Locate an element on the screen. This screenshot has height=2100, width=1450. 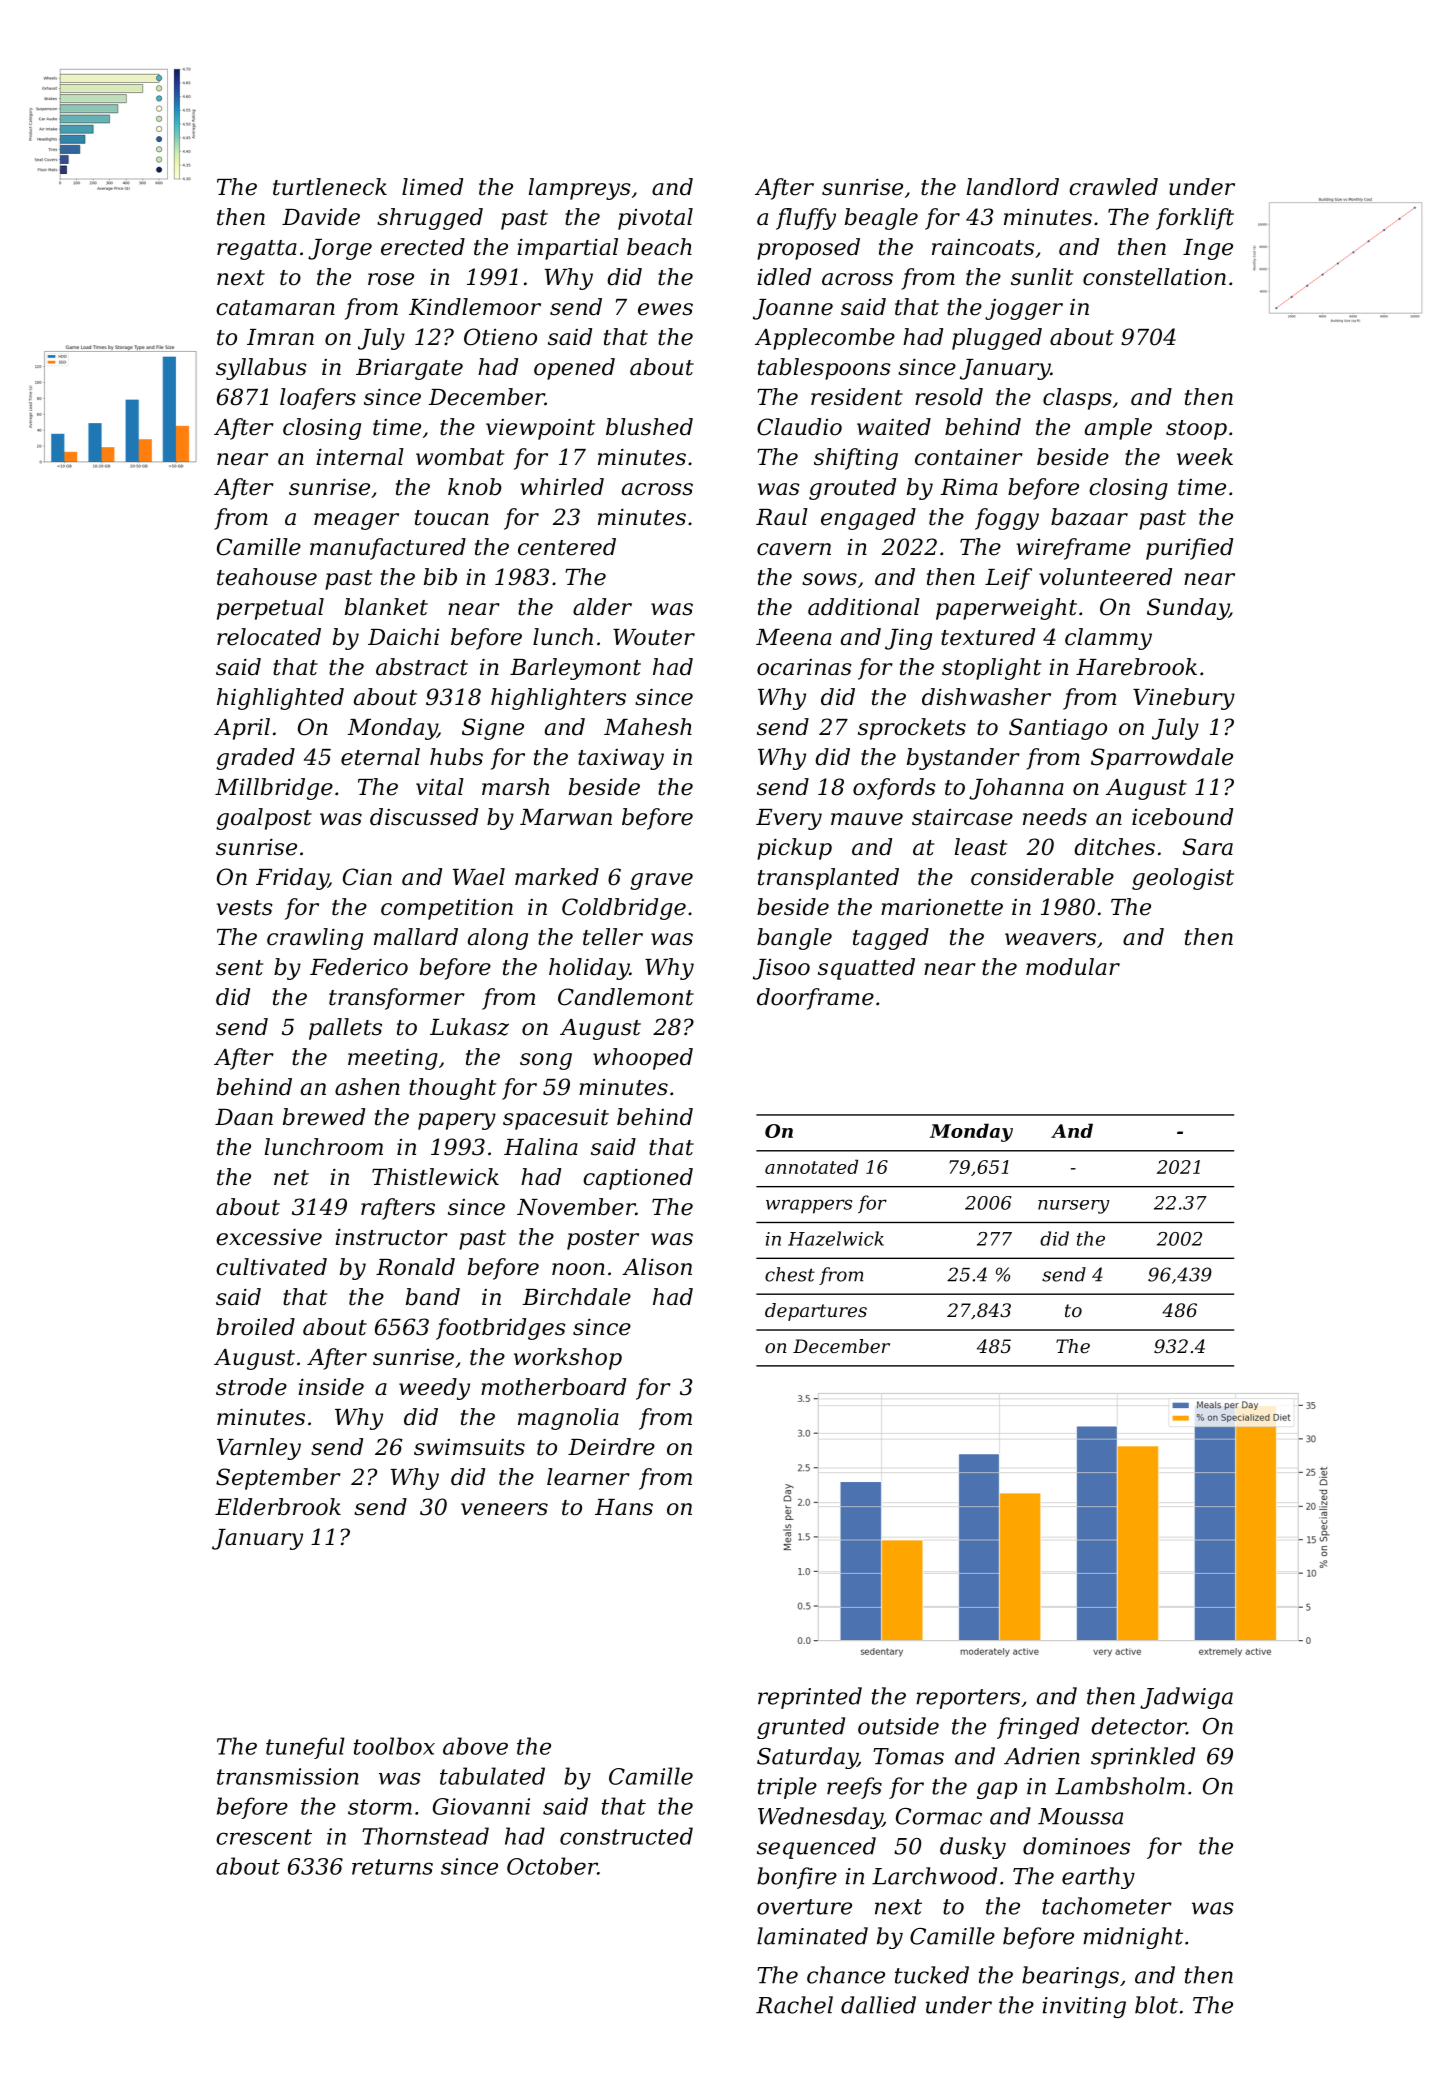
resold is located at coordinates (949, 397).
